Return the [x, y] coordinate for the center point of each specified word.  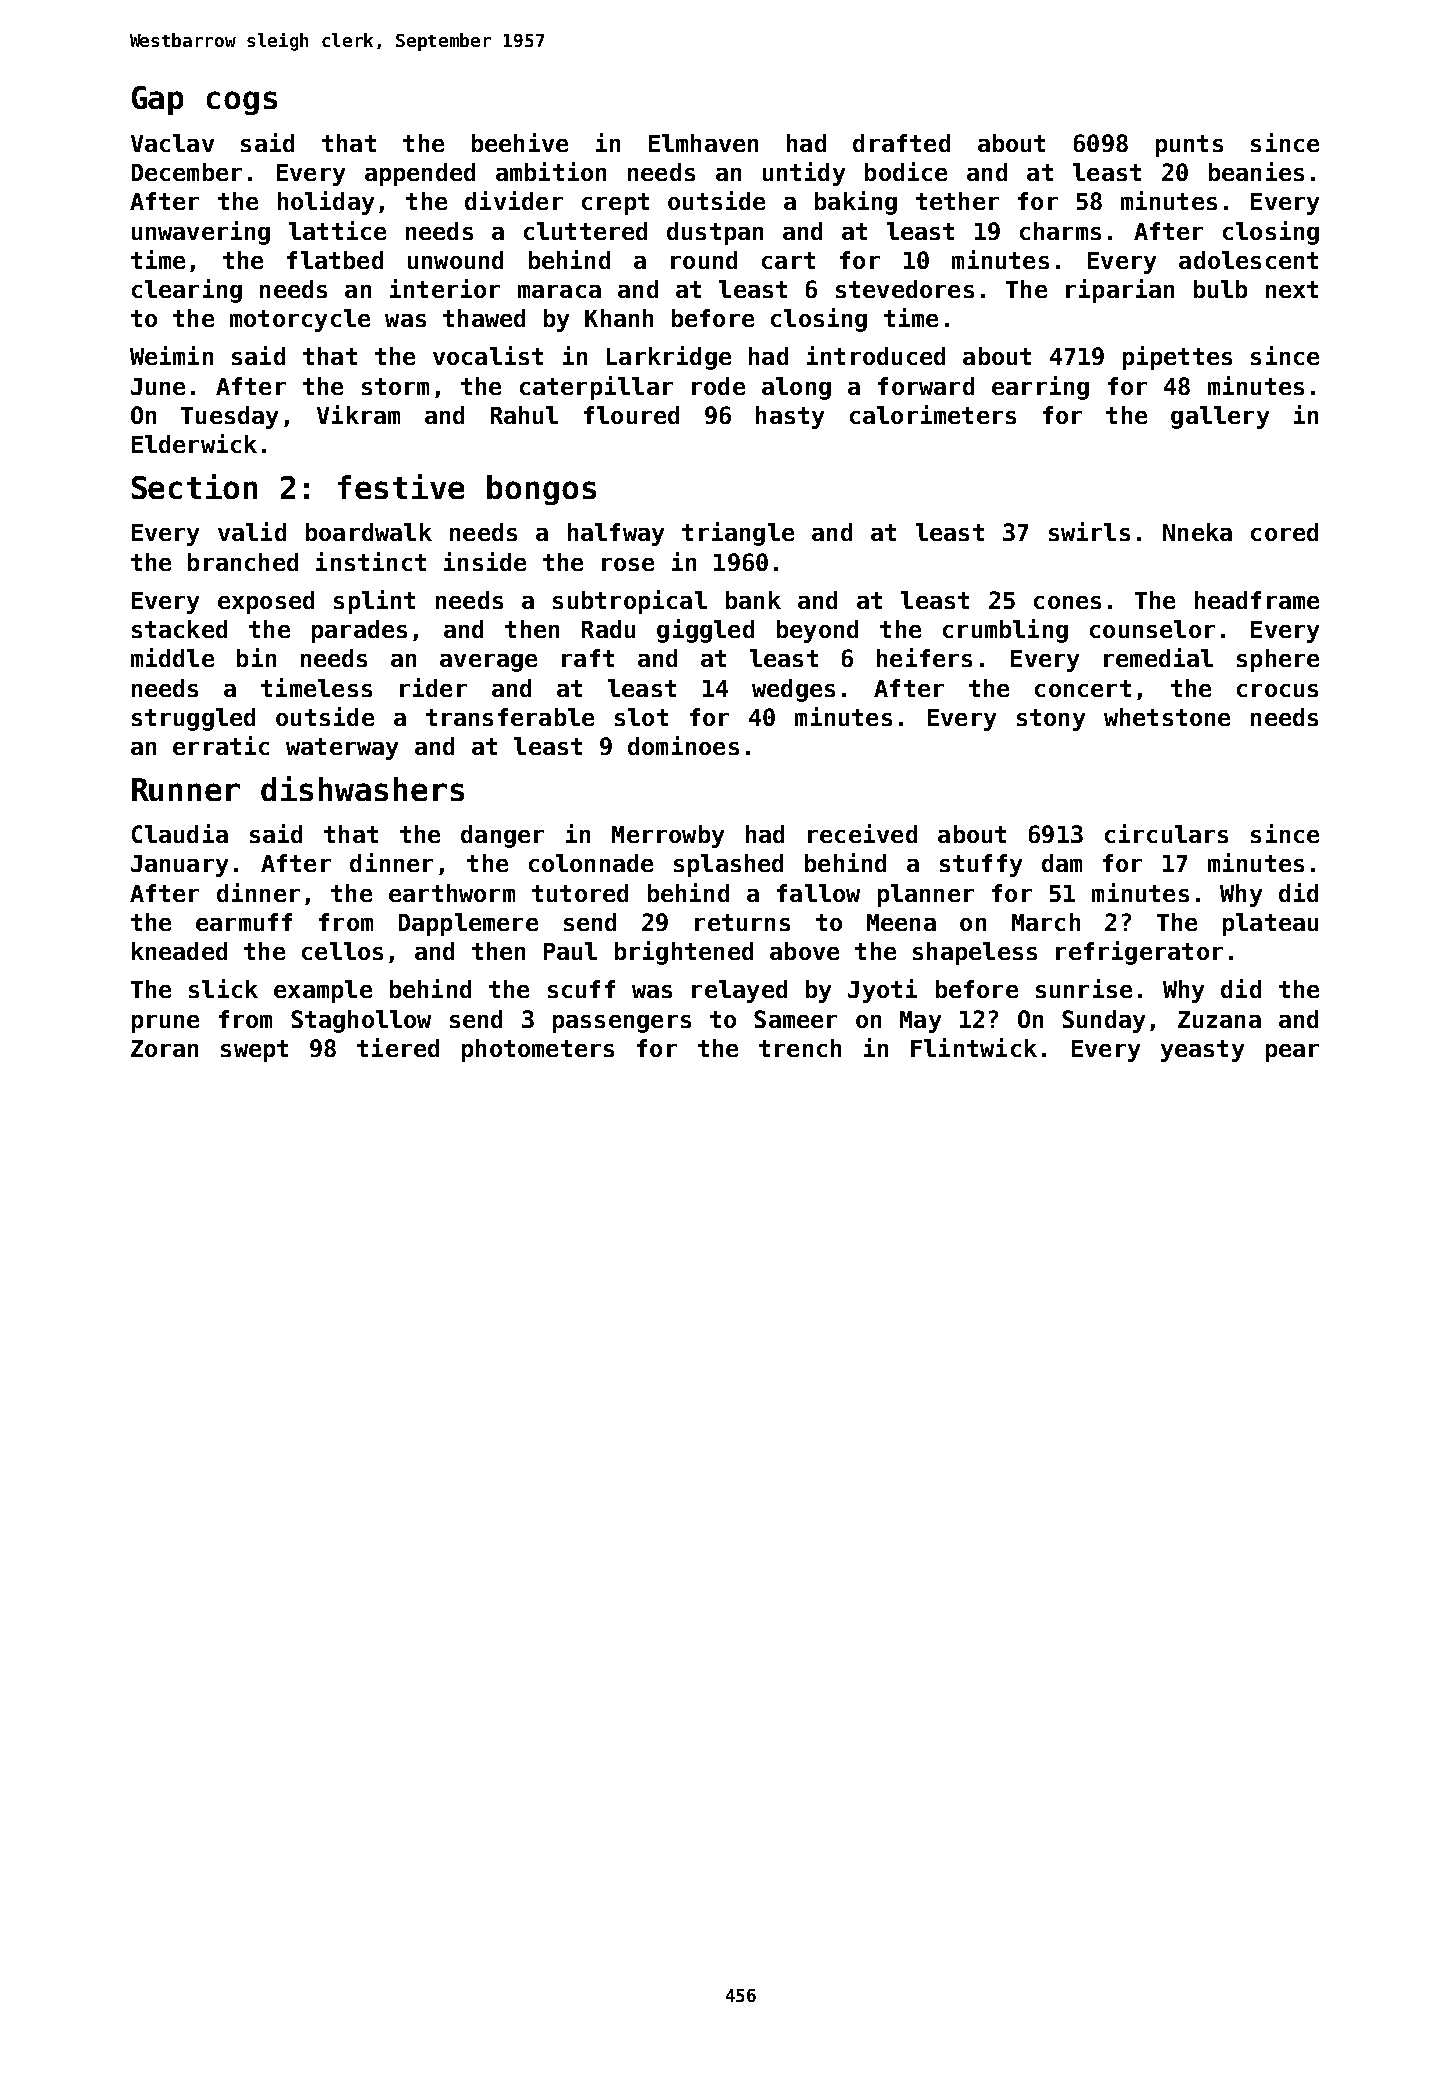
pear [1292, 1053]
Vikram [358, 414]
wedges [793, 690]
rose [628, 564]
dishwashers [362, 788]
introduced [876, 355]
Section [194, 486]
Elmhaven [703, 143]
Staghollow [361, 1021]
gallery [1220, 417]
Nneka [1197, 532]
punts [1189, 146]
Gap [157, 100]
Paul [570, 951]
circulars [1166, 833]
